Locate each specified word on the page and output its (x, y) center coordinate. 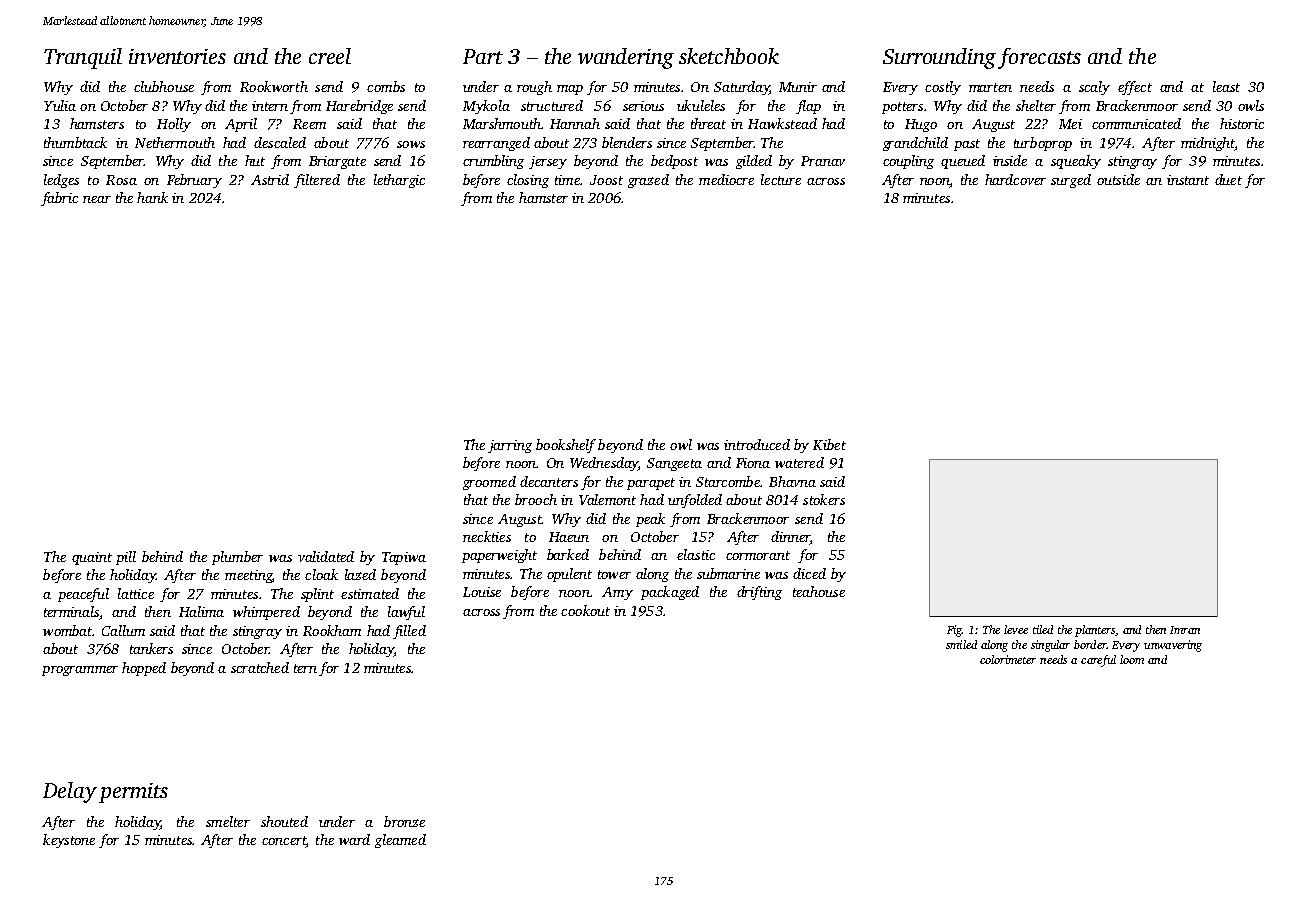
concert (284, 842)
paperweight (499, 556)
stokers (824, 499)
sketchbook (729, 56)
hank (152, 197)
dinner (790, 538)
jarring (510, 446)
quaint (92, 558)
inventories (177, 56)
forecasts (1039, 58)
